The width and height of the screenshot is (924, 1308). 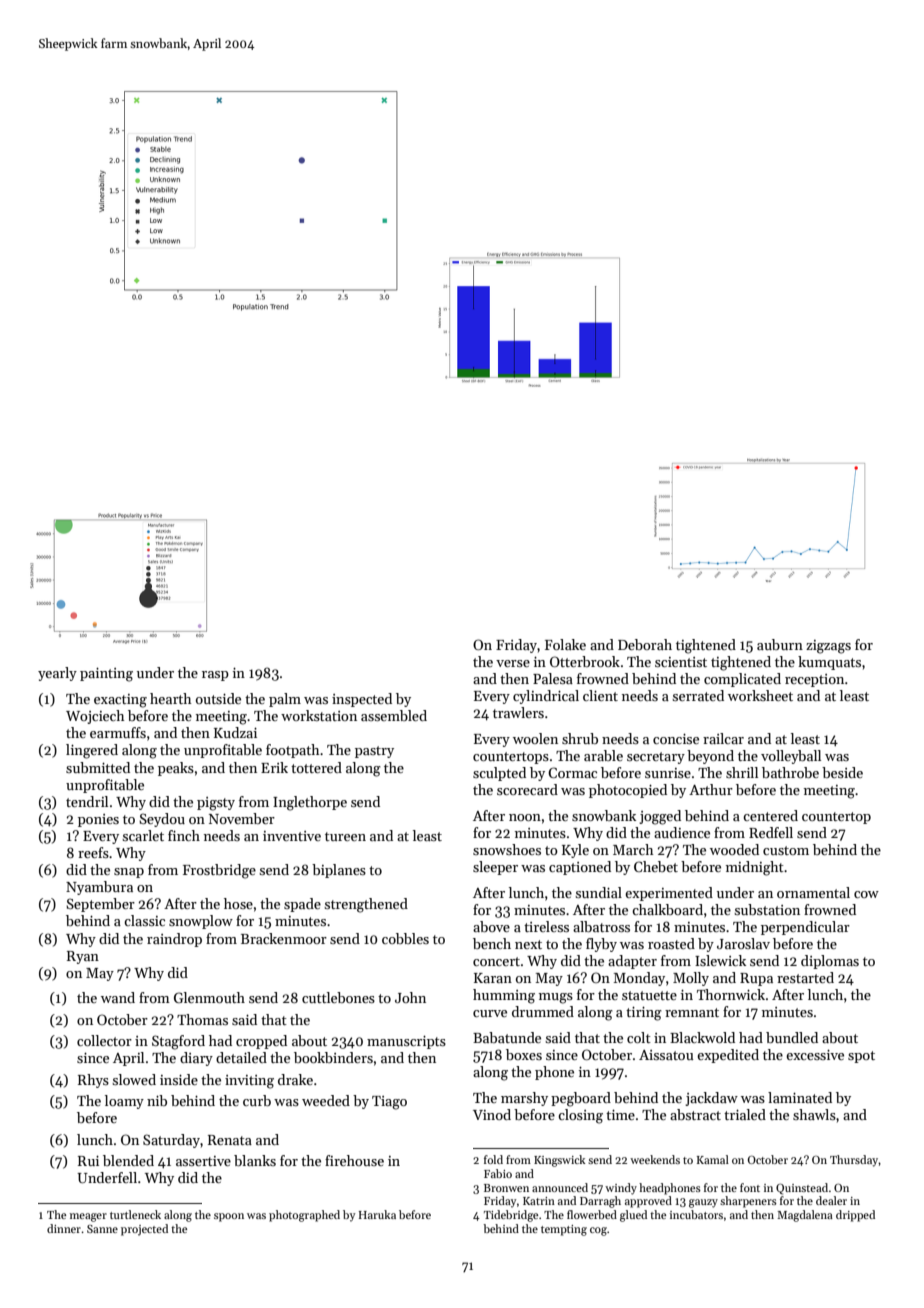 I want to click on reefs, so click(x=93, y=852).
